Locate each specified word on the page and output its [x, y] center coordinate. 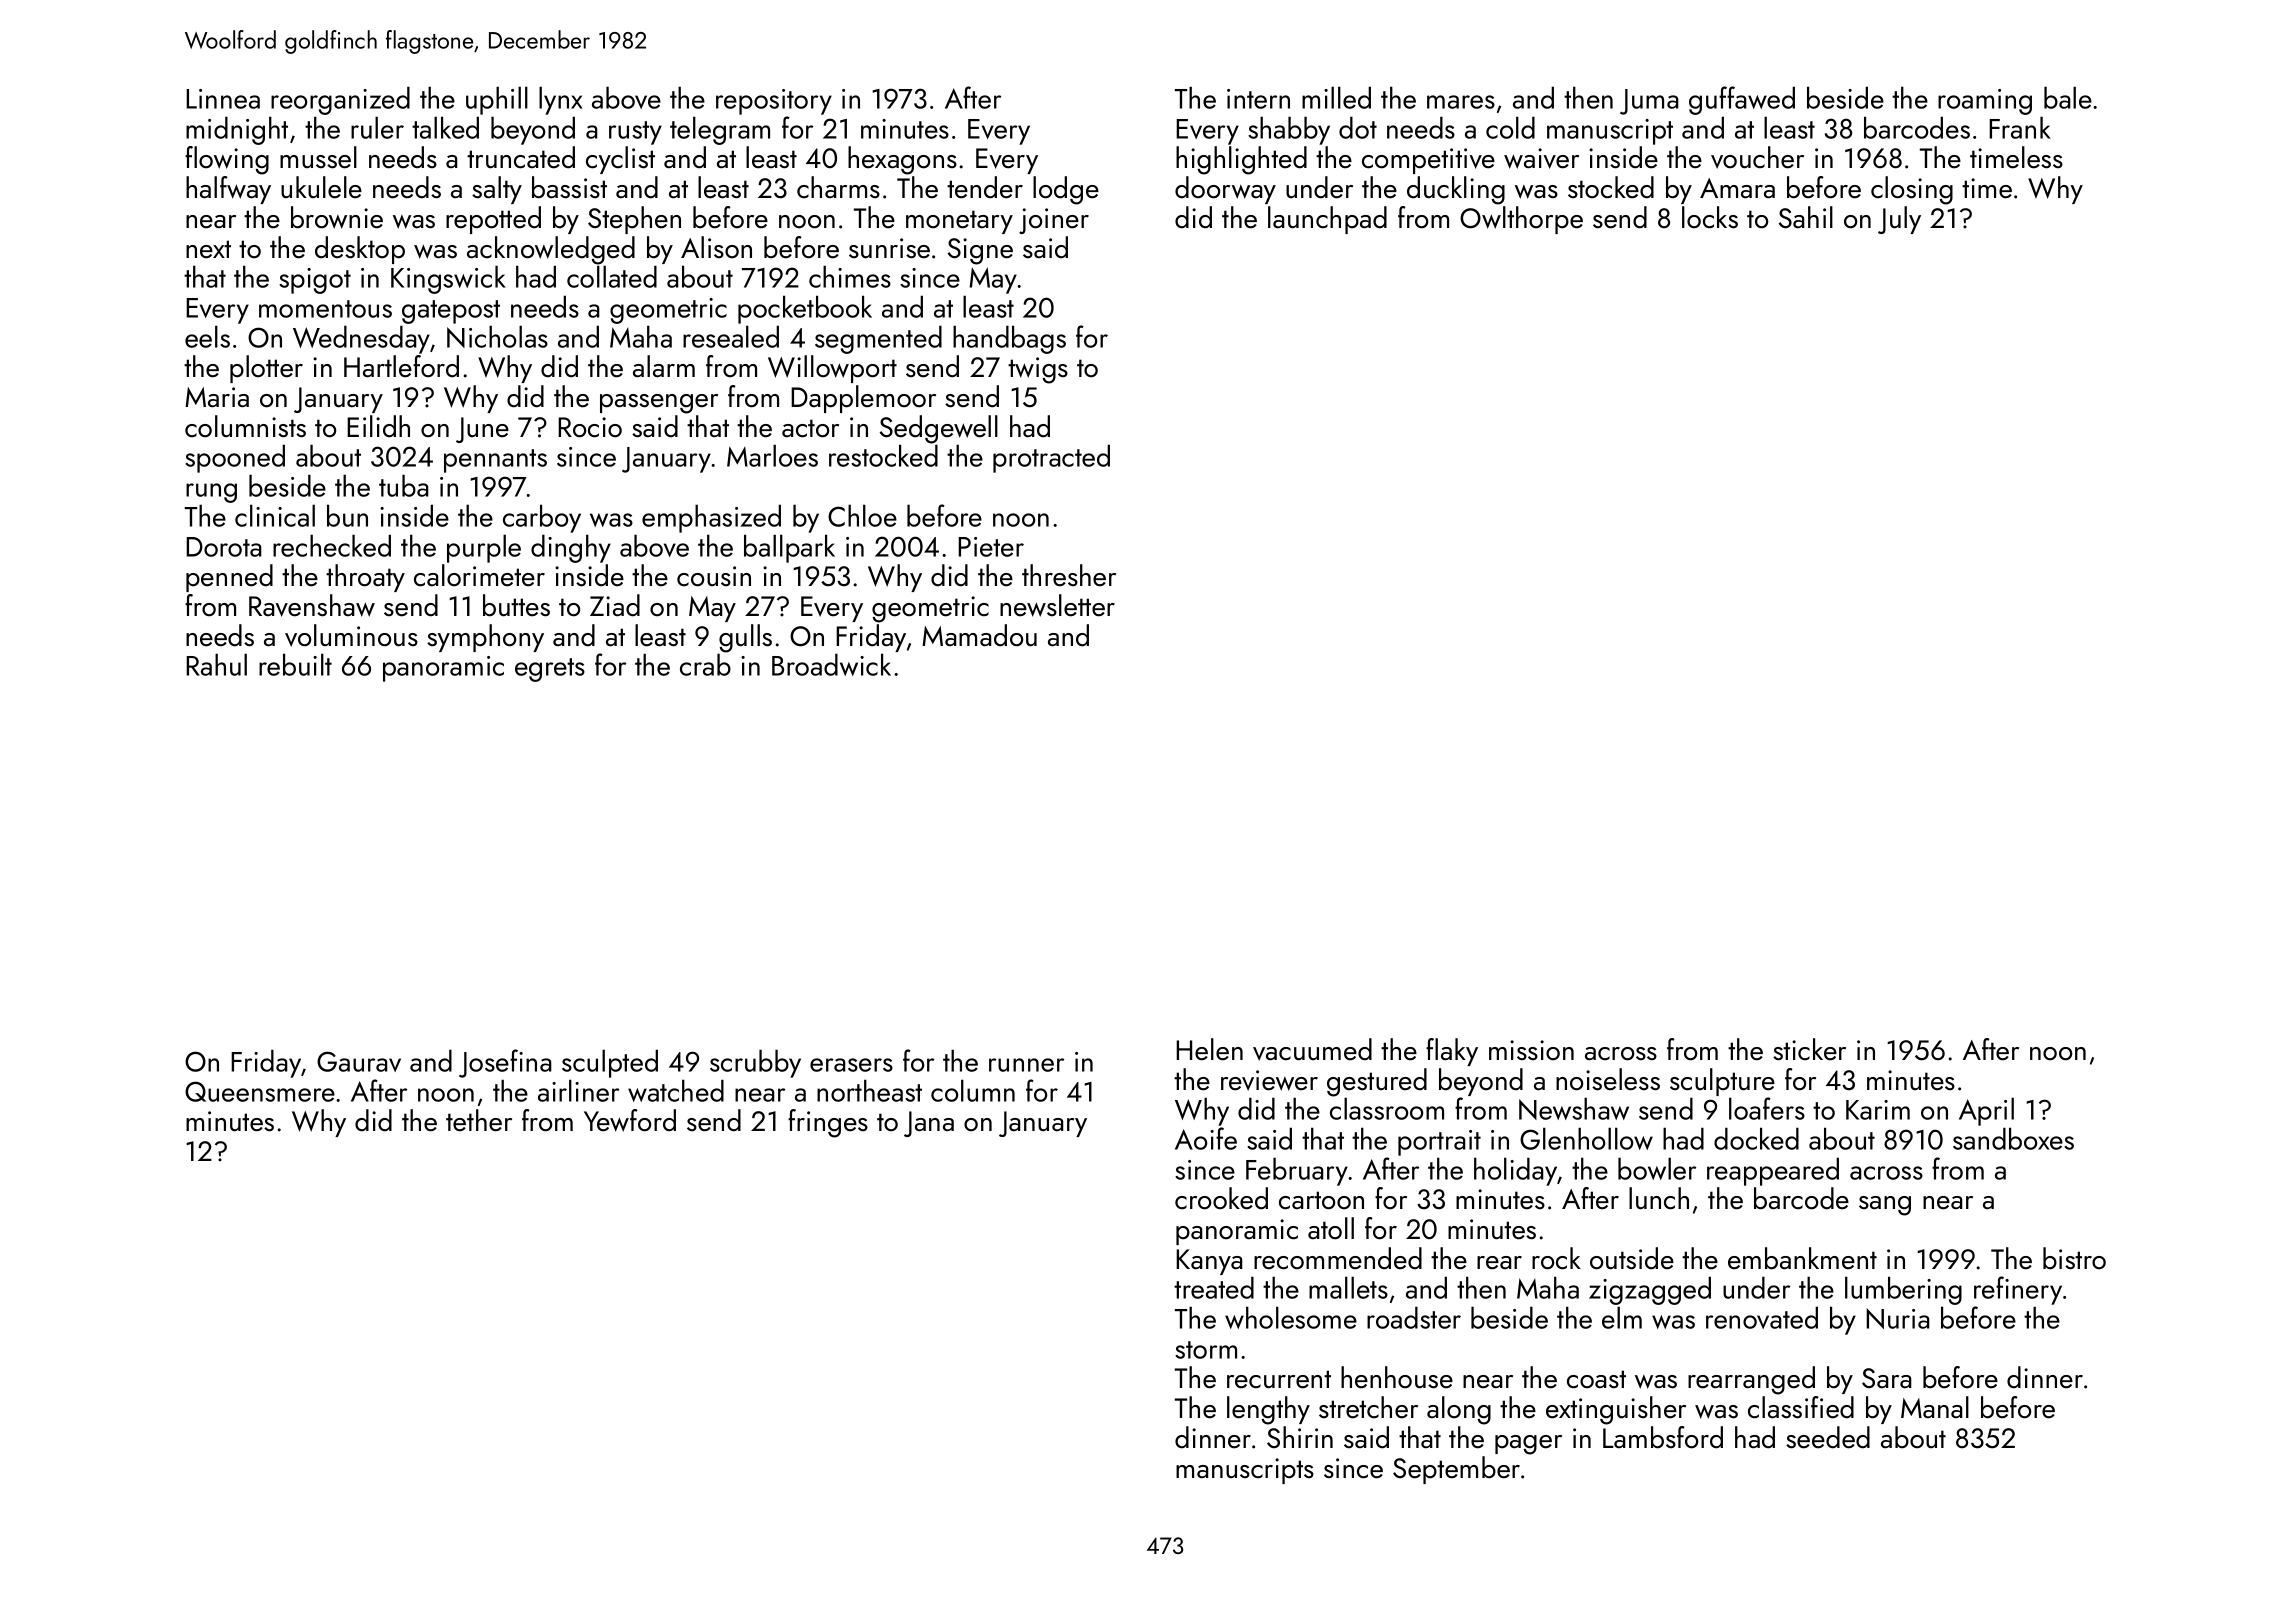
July [1899, 220]
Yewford [630, 1120]
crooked [1221, 1198]
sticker [1809, 1049]
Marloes [772, 455]
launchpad [1327, 220]
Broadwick [831, 664]
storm [1206, 1350]
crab [705, 664]
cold [1510, 127]
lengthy [1268, 1410]
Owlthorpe [1521, 220]
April [1986, 1111]
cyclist [620, 160]
